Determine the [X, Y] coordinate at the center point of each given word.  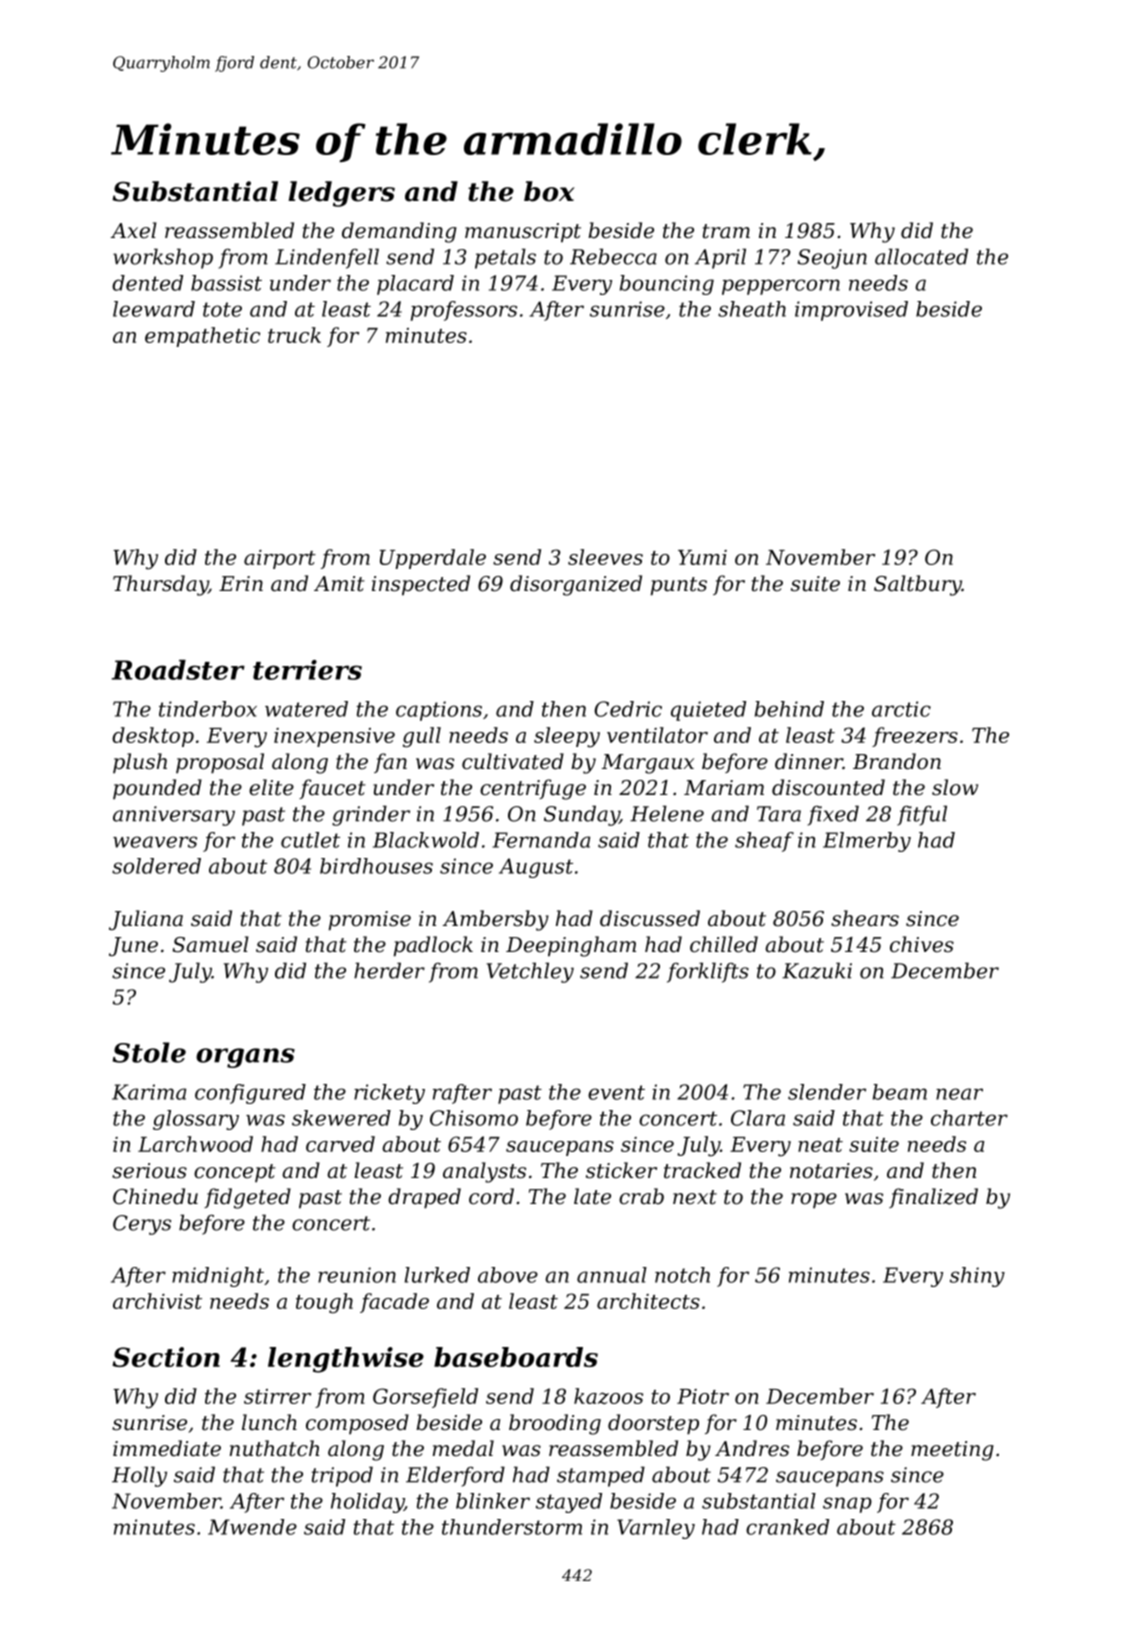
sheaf [764, 842]
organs [245, 1058]
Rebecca [613, 256]
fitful [922, 815]
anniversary [174, 816]
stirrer [277, 1396]
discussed [650, 918]
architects [648, 1301]
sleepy [567, 737]
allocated [921, 256]
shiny [977, 1277]
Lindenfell [327, 258]
